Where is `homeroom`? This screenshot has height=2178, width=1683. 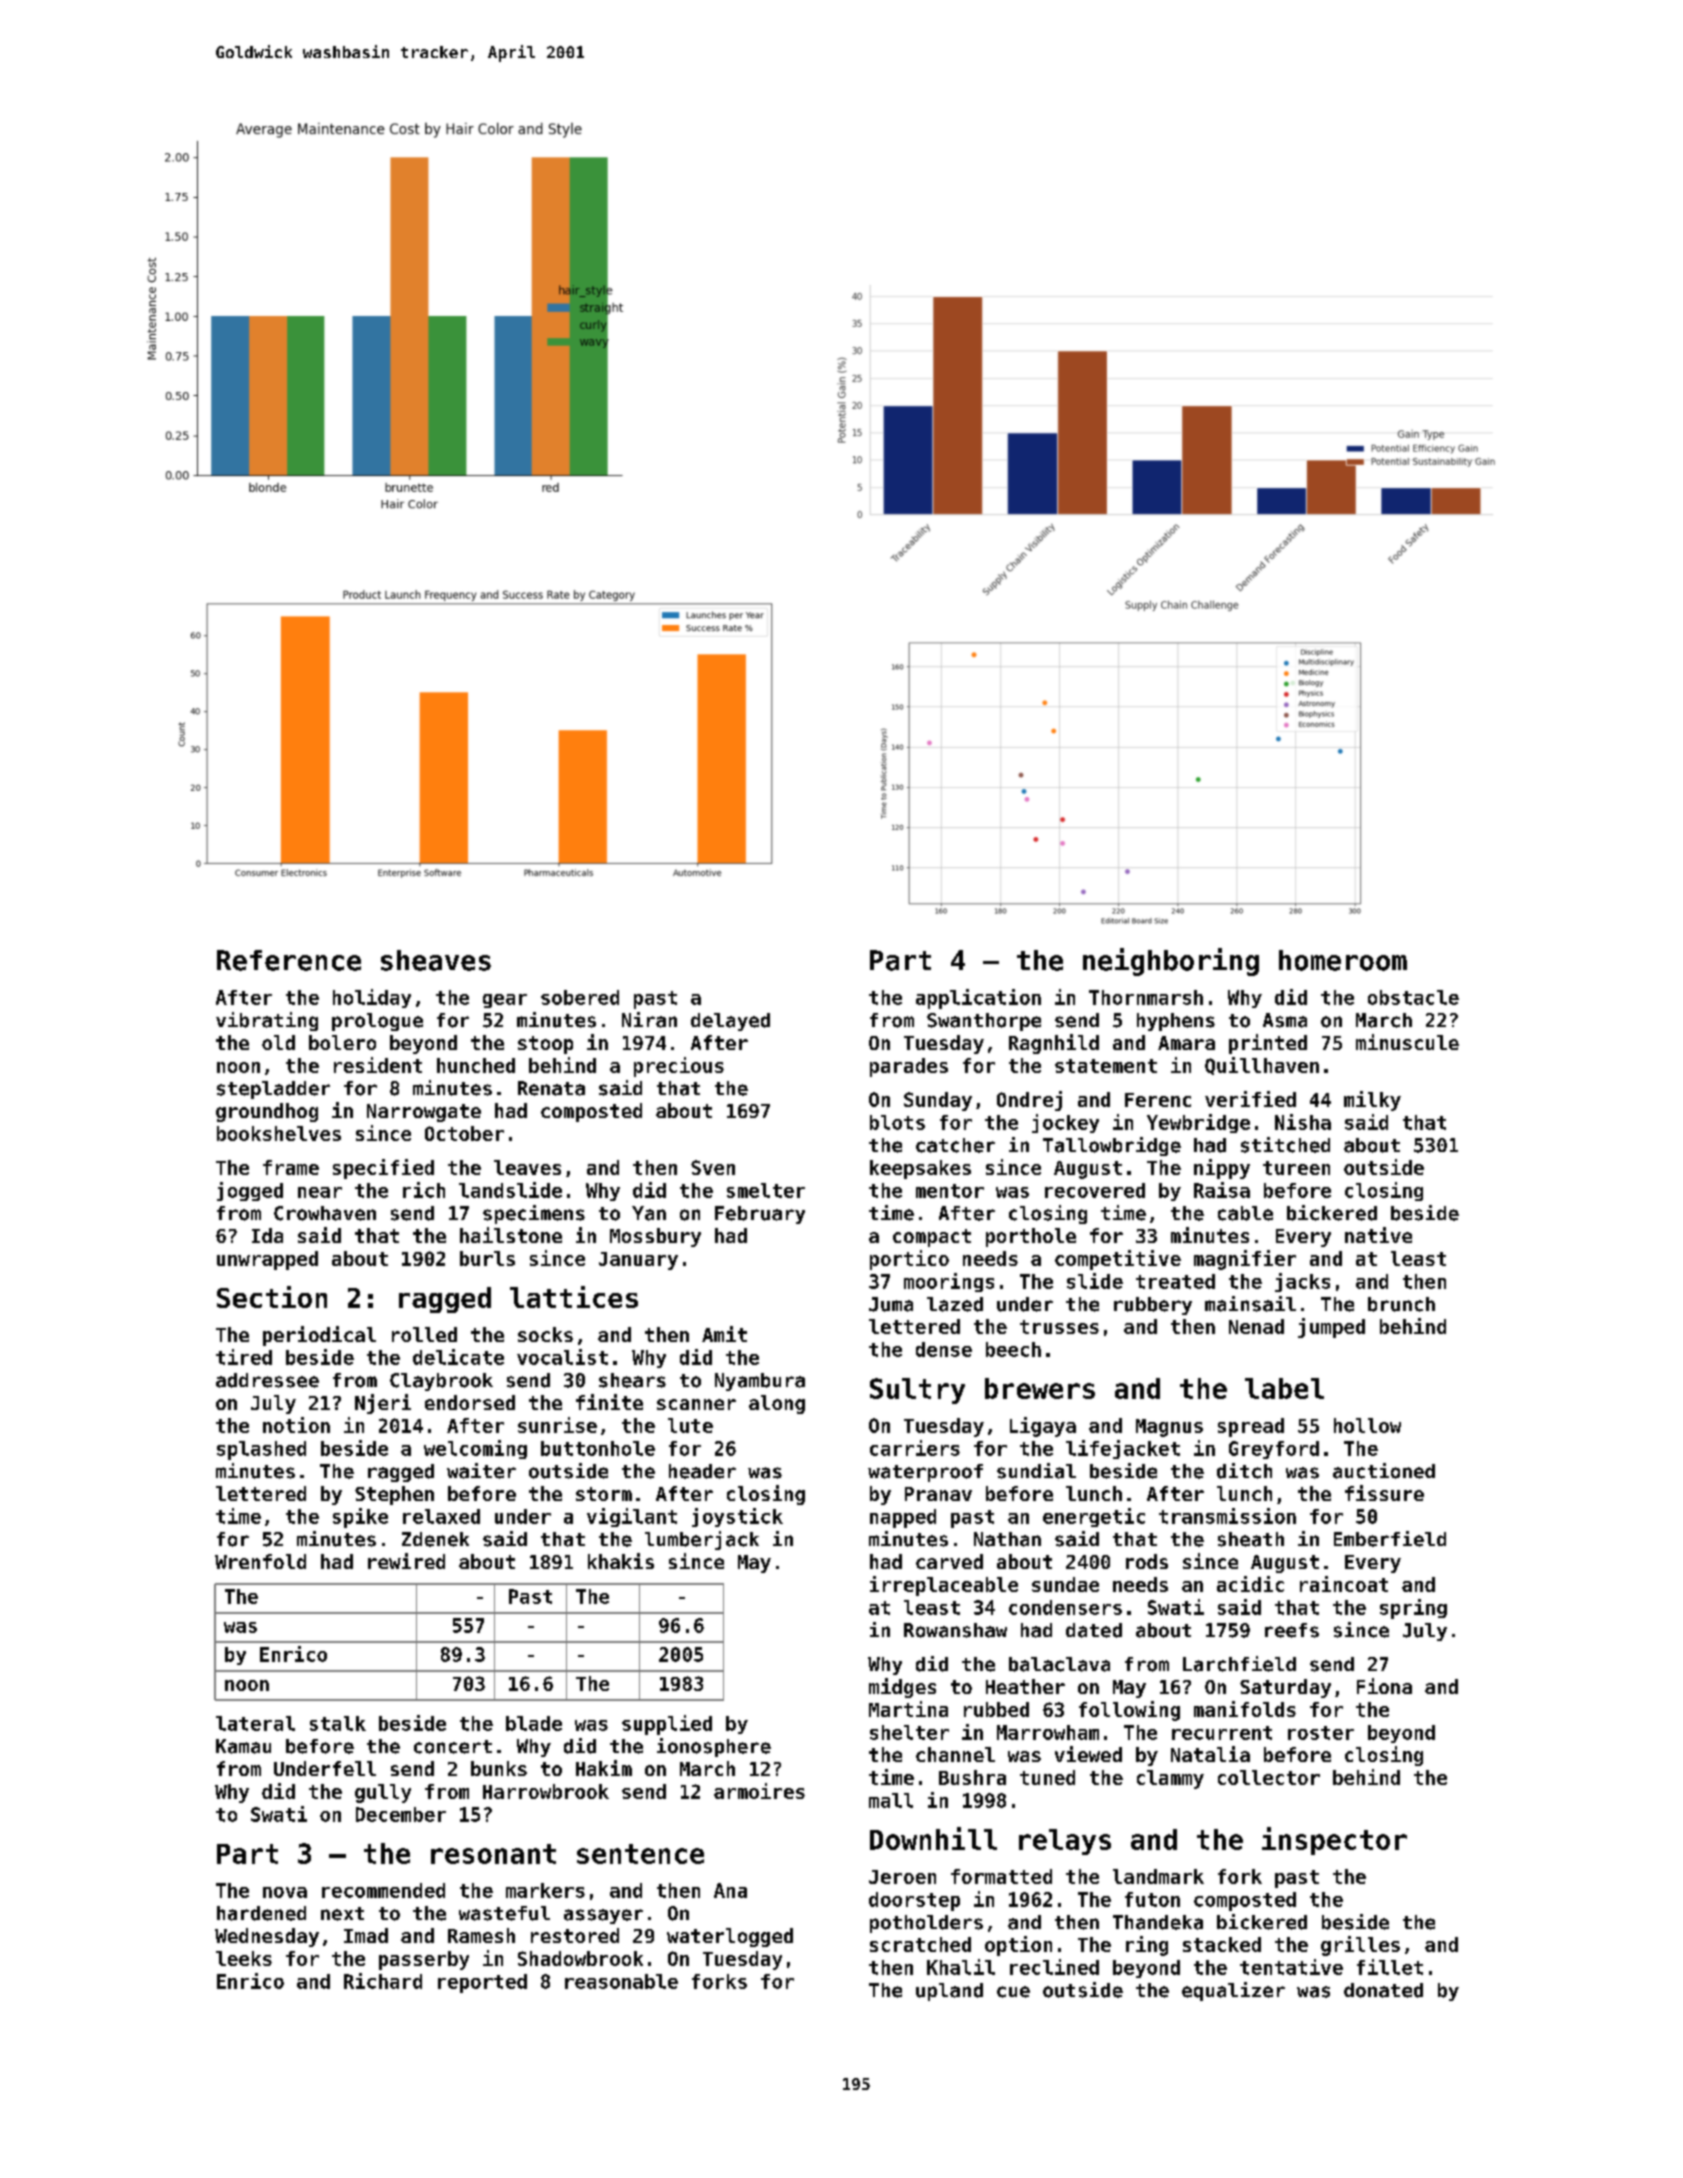 homeroom is located at coordinates (1343, 960).
